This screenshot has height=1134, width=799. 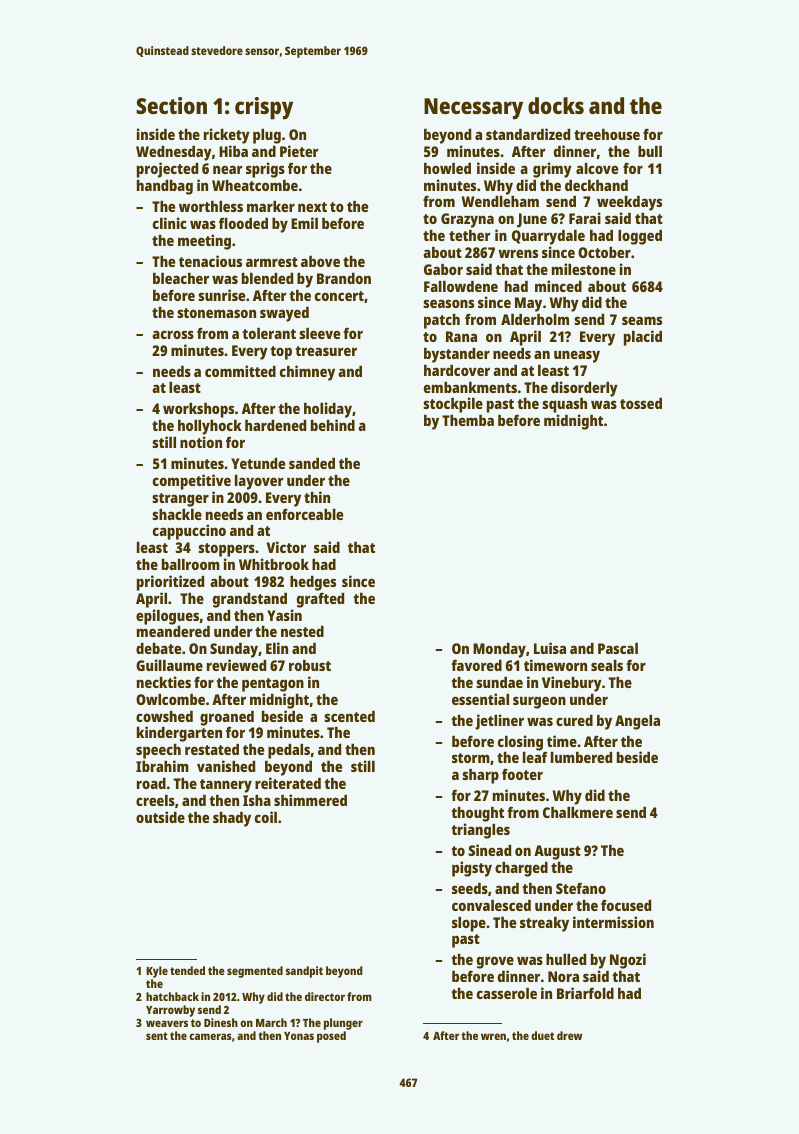 What do you see at coordinates (198, 410) in the screenshot?
I see `workshops` at bounding box center [198, 410].
